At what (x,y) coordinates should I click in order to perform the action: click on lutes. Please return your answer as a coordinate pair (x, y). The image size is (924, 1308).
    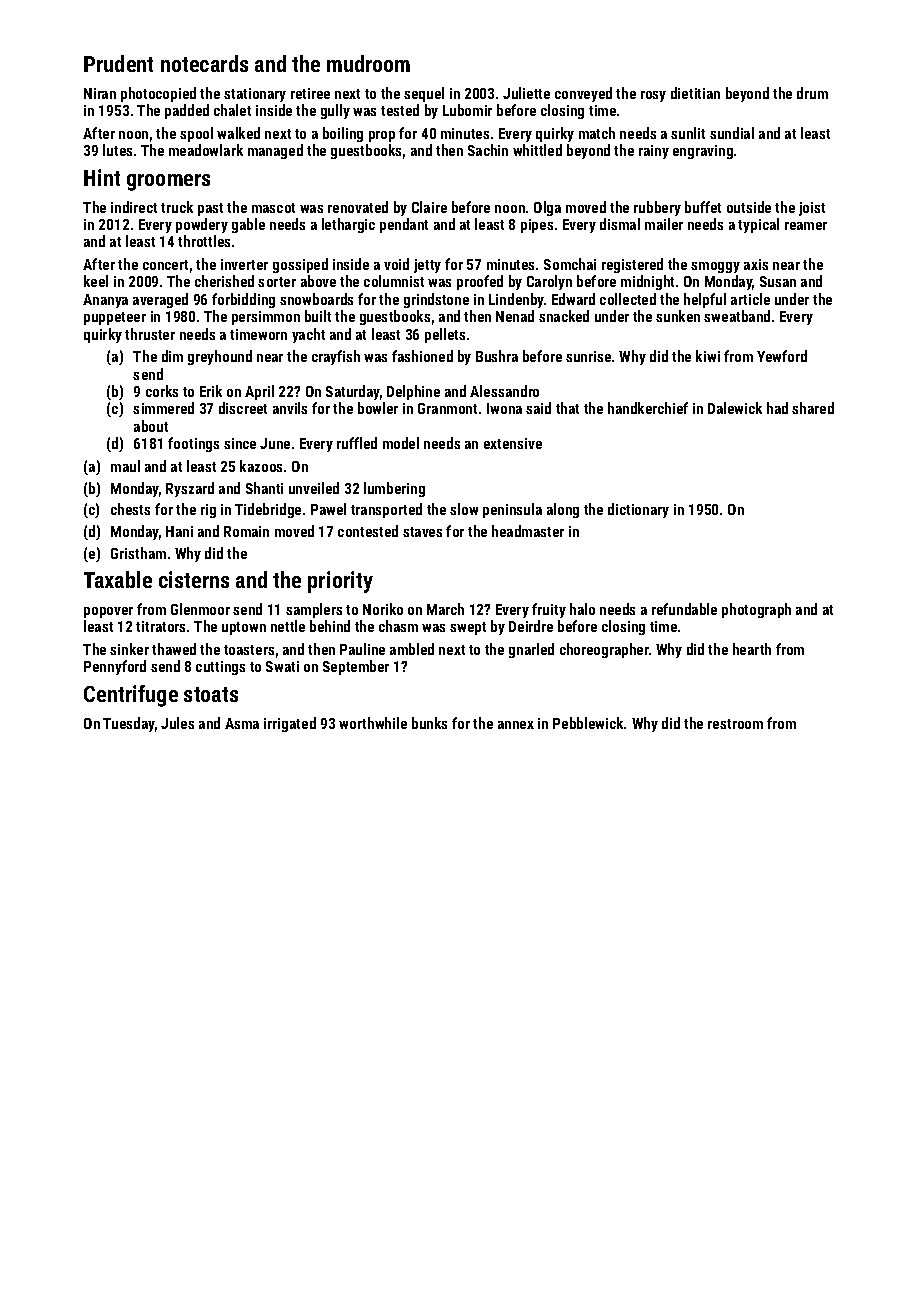
    Looking at the image, I should click on (117, 150).
